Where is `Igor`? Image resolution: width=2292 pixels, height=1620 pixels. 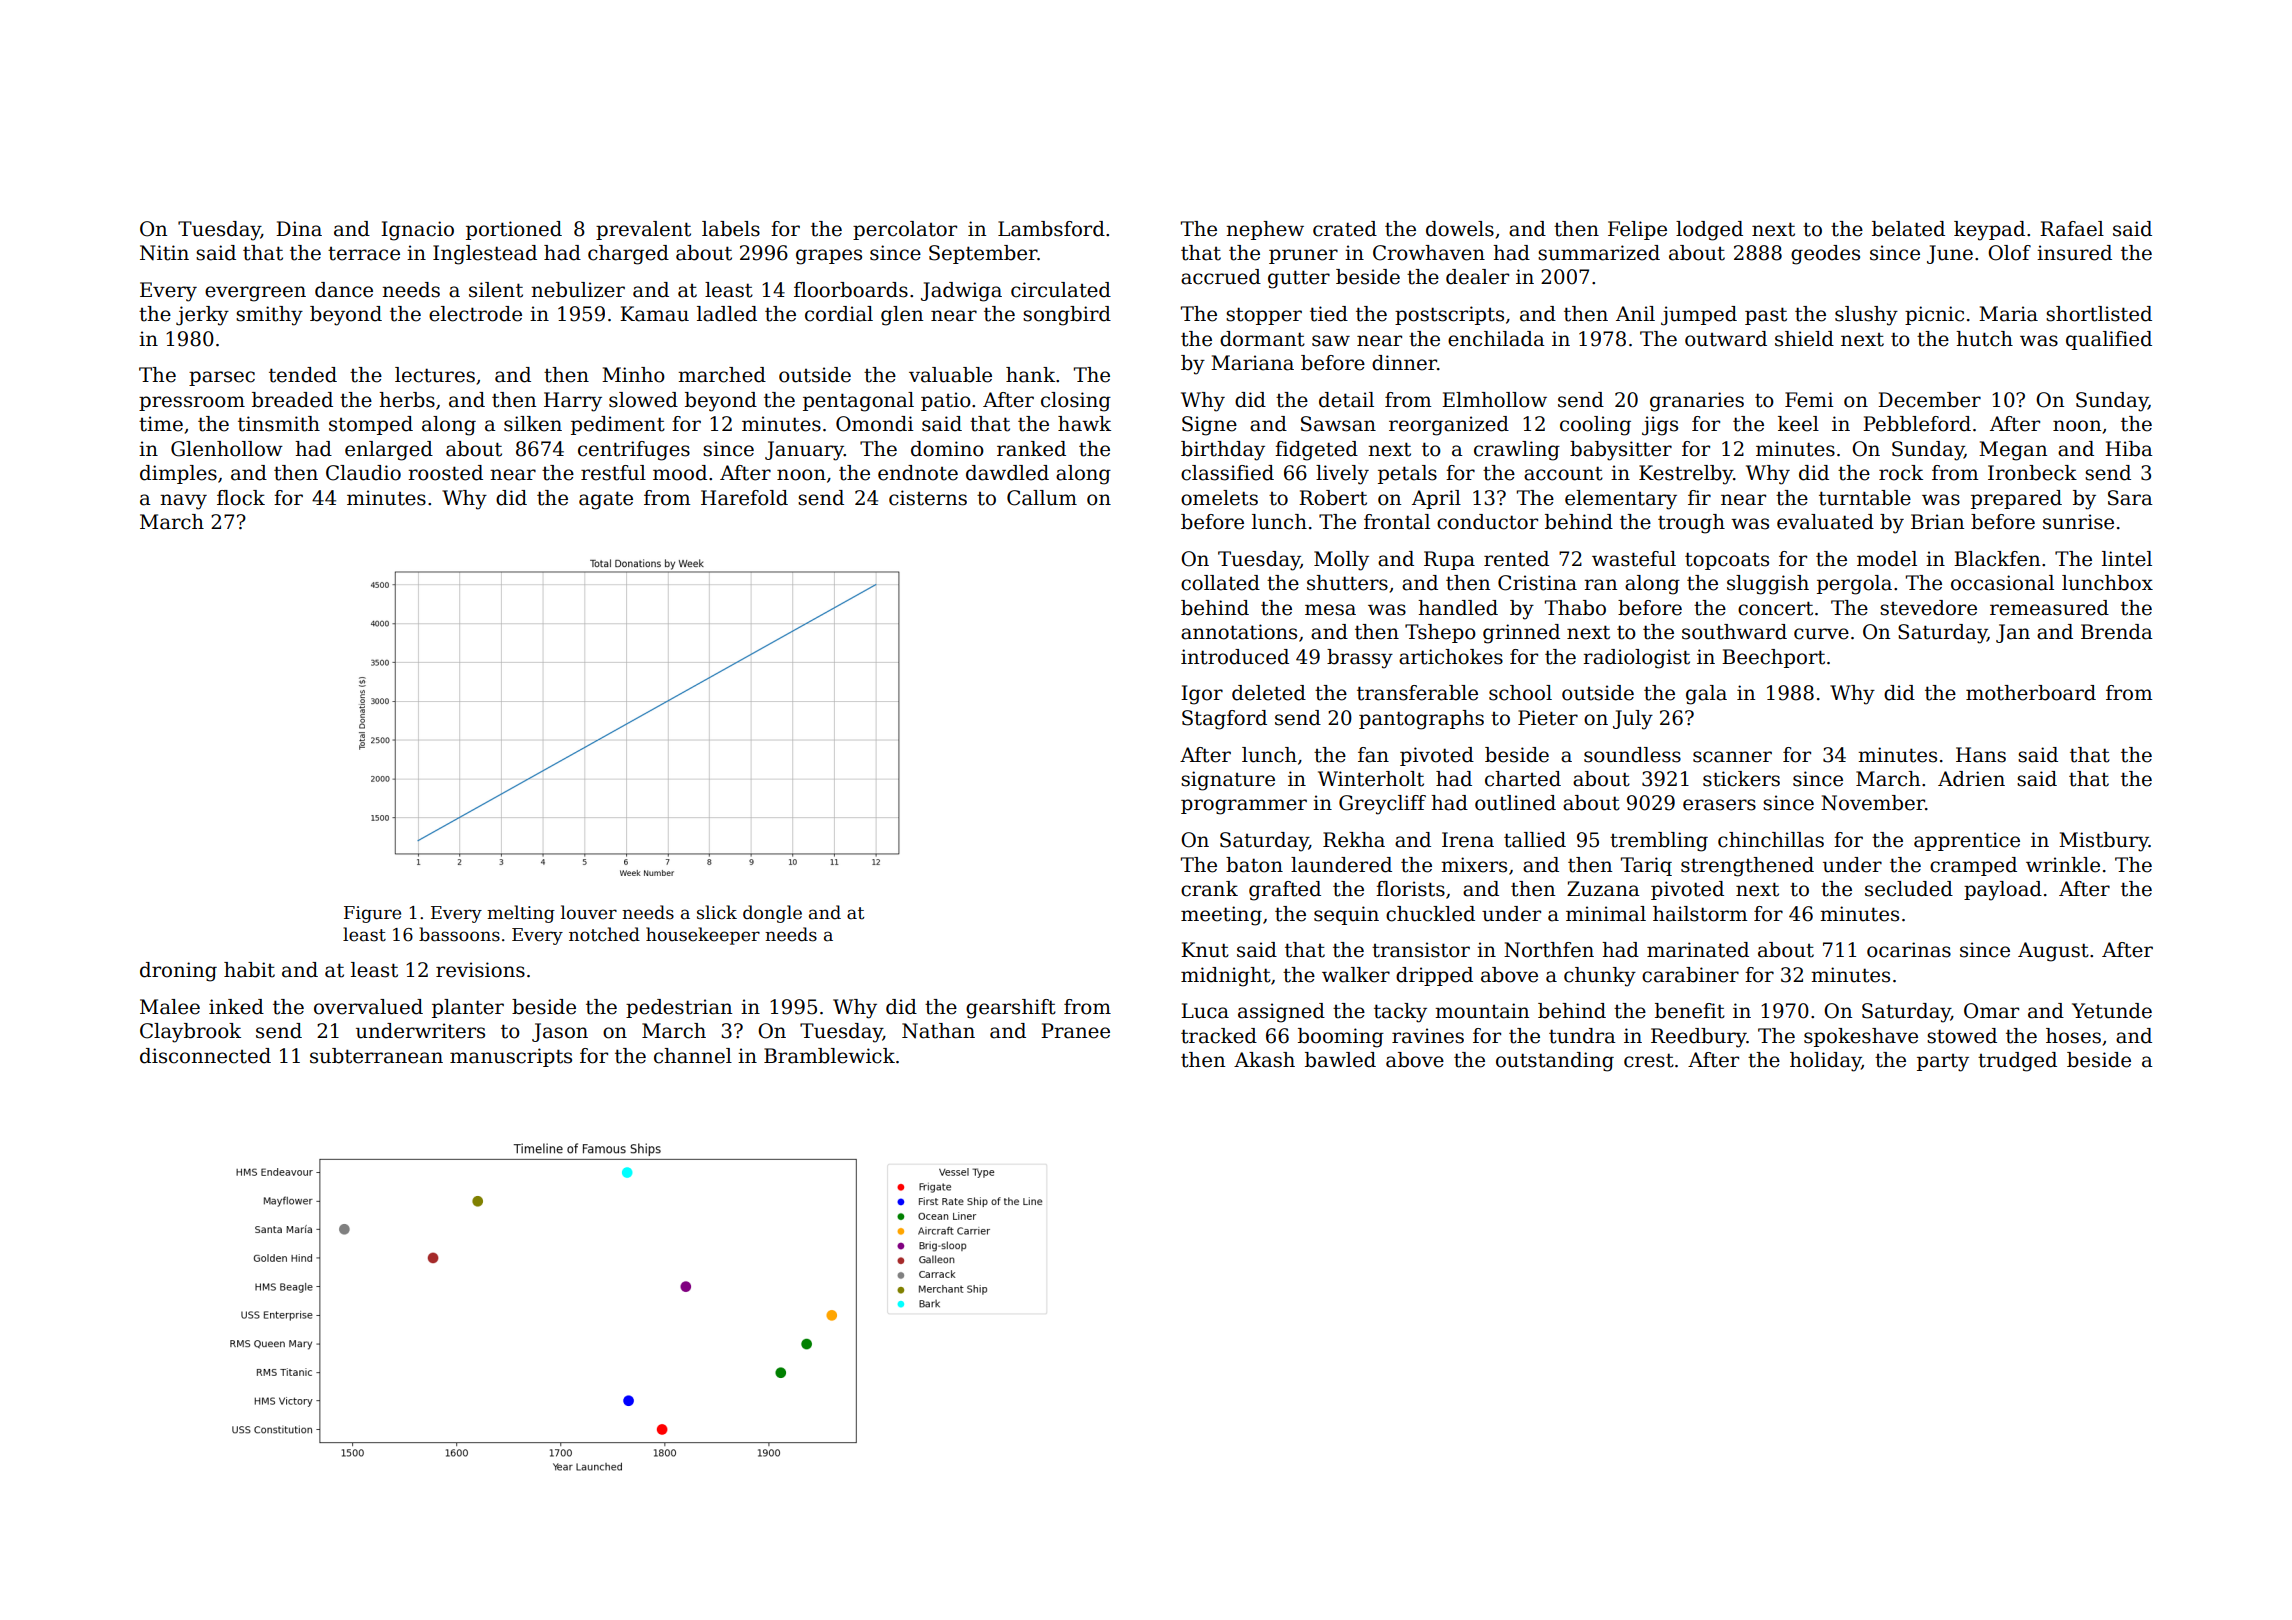
Igor is located at coordinates (1202, 695).
